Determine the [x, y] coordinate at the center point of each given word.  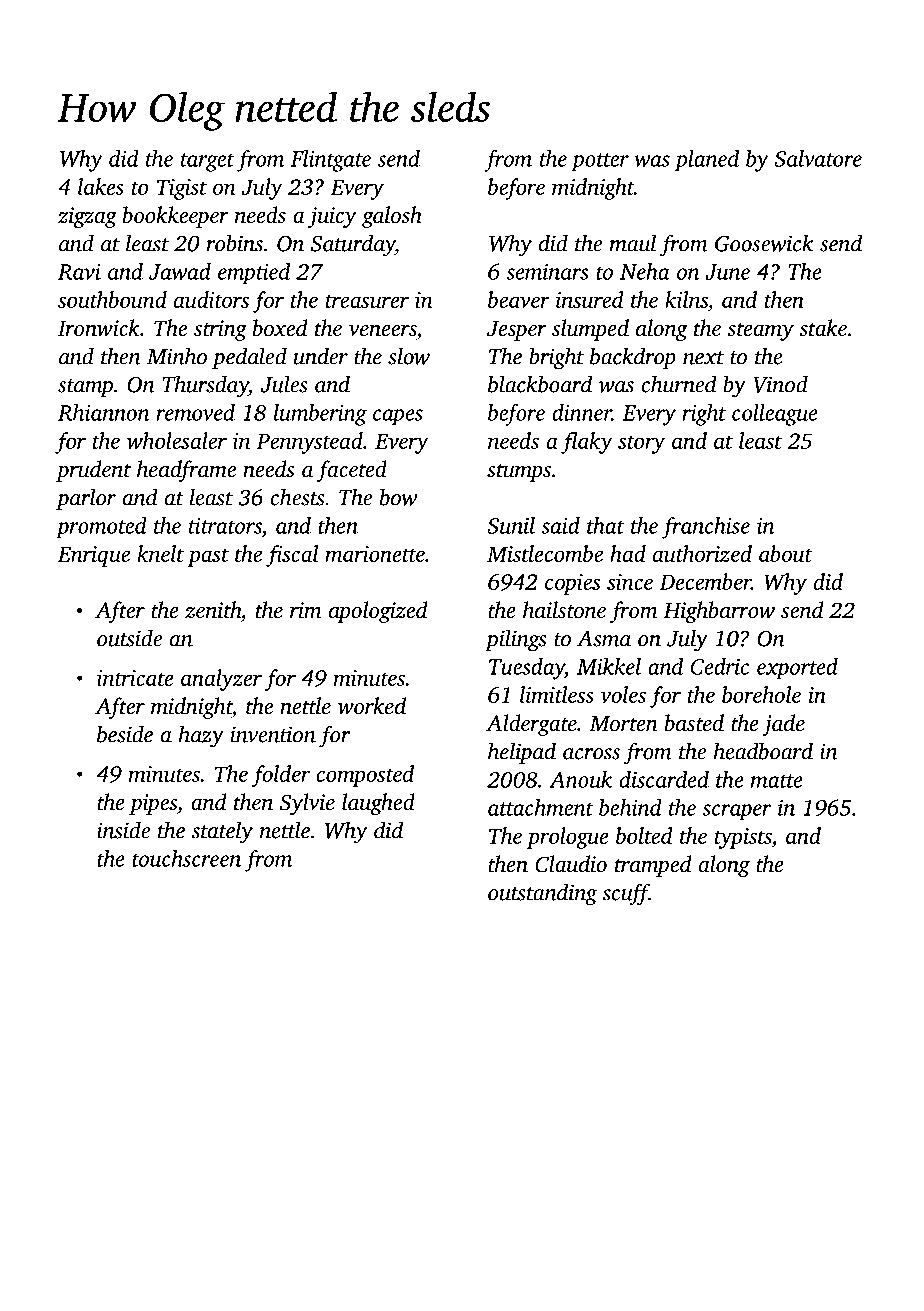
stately [222, 832]
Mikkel [609, 666]
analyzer [221, 680]
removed [195, 412]
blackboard [540, 384]
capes [398, 417]
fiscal [292, 556]
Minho [177, 356]
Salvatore [818, 158]
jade [784, 725]
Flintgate [331, 161]
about [785, 553]
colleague [775, 415]
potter [600, 162]
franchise [706, 528]
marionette [375, 554]
